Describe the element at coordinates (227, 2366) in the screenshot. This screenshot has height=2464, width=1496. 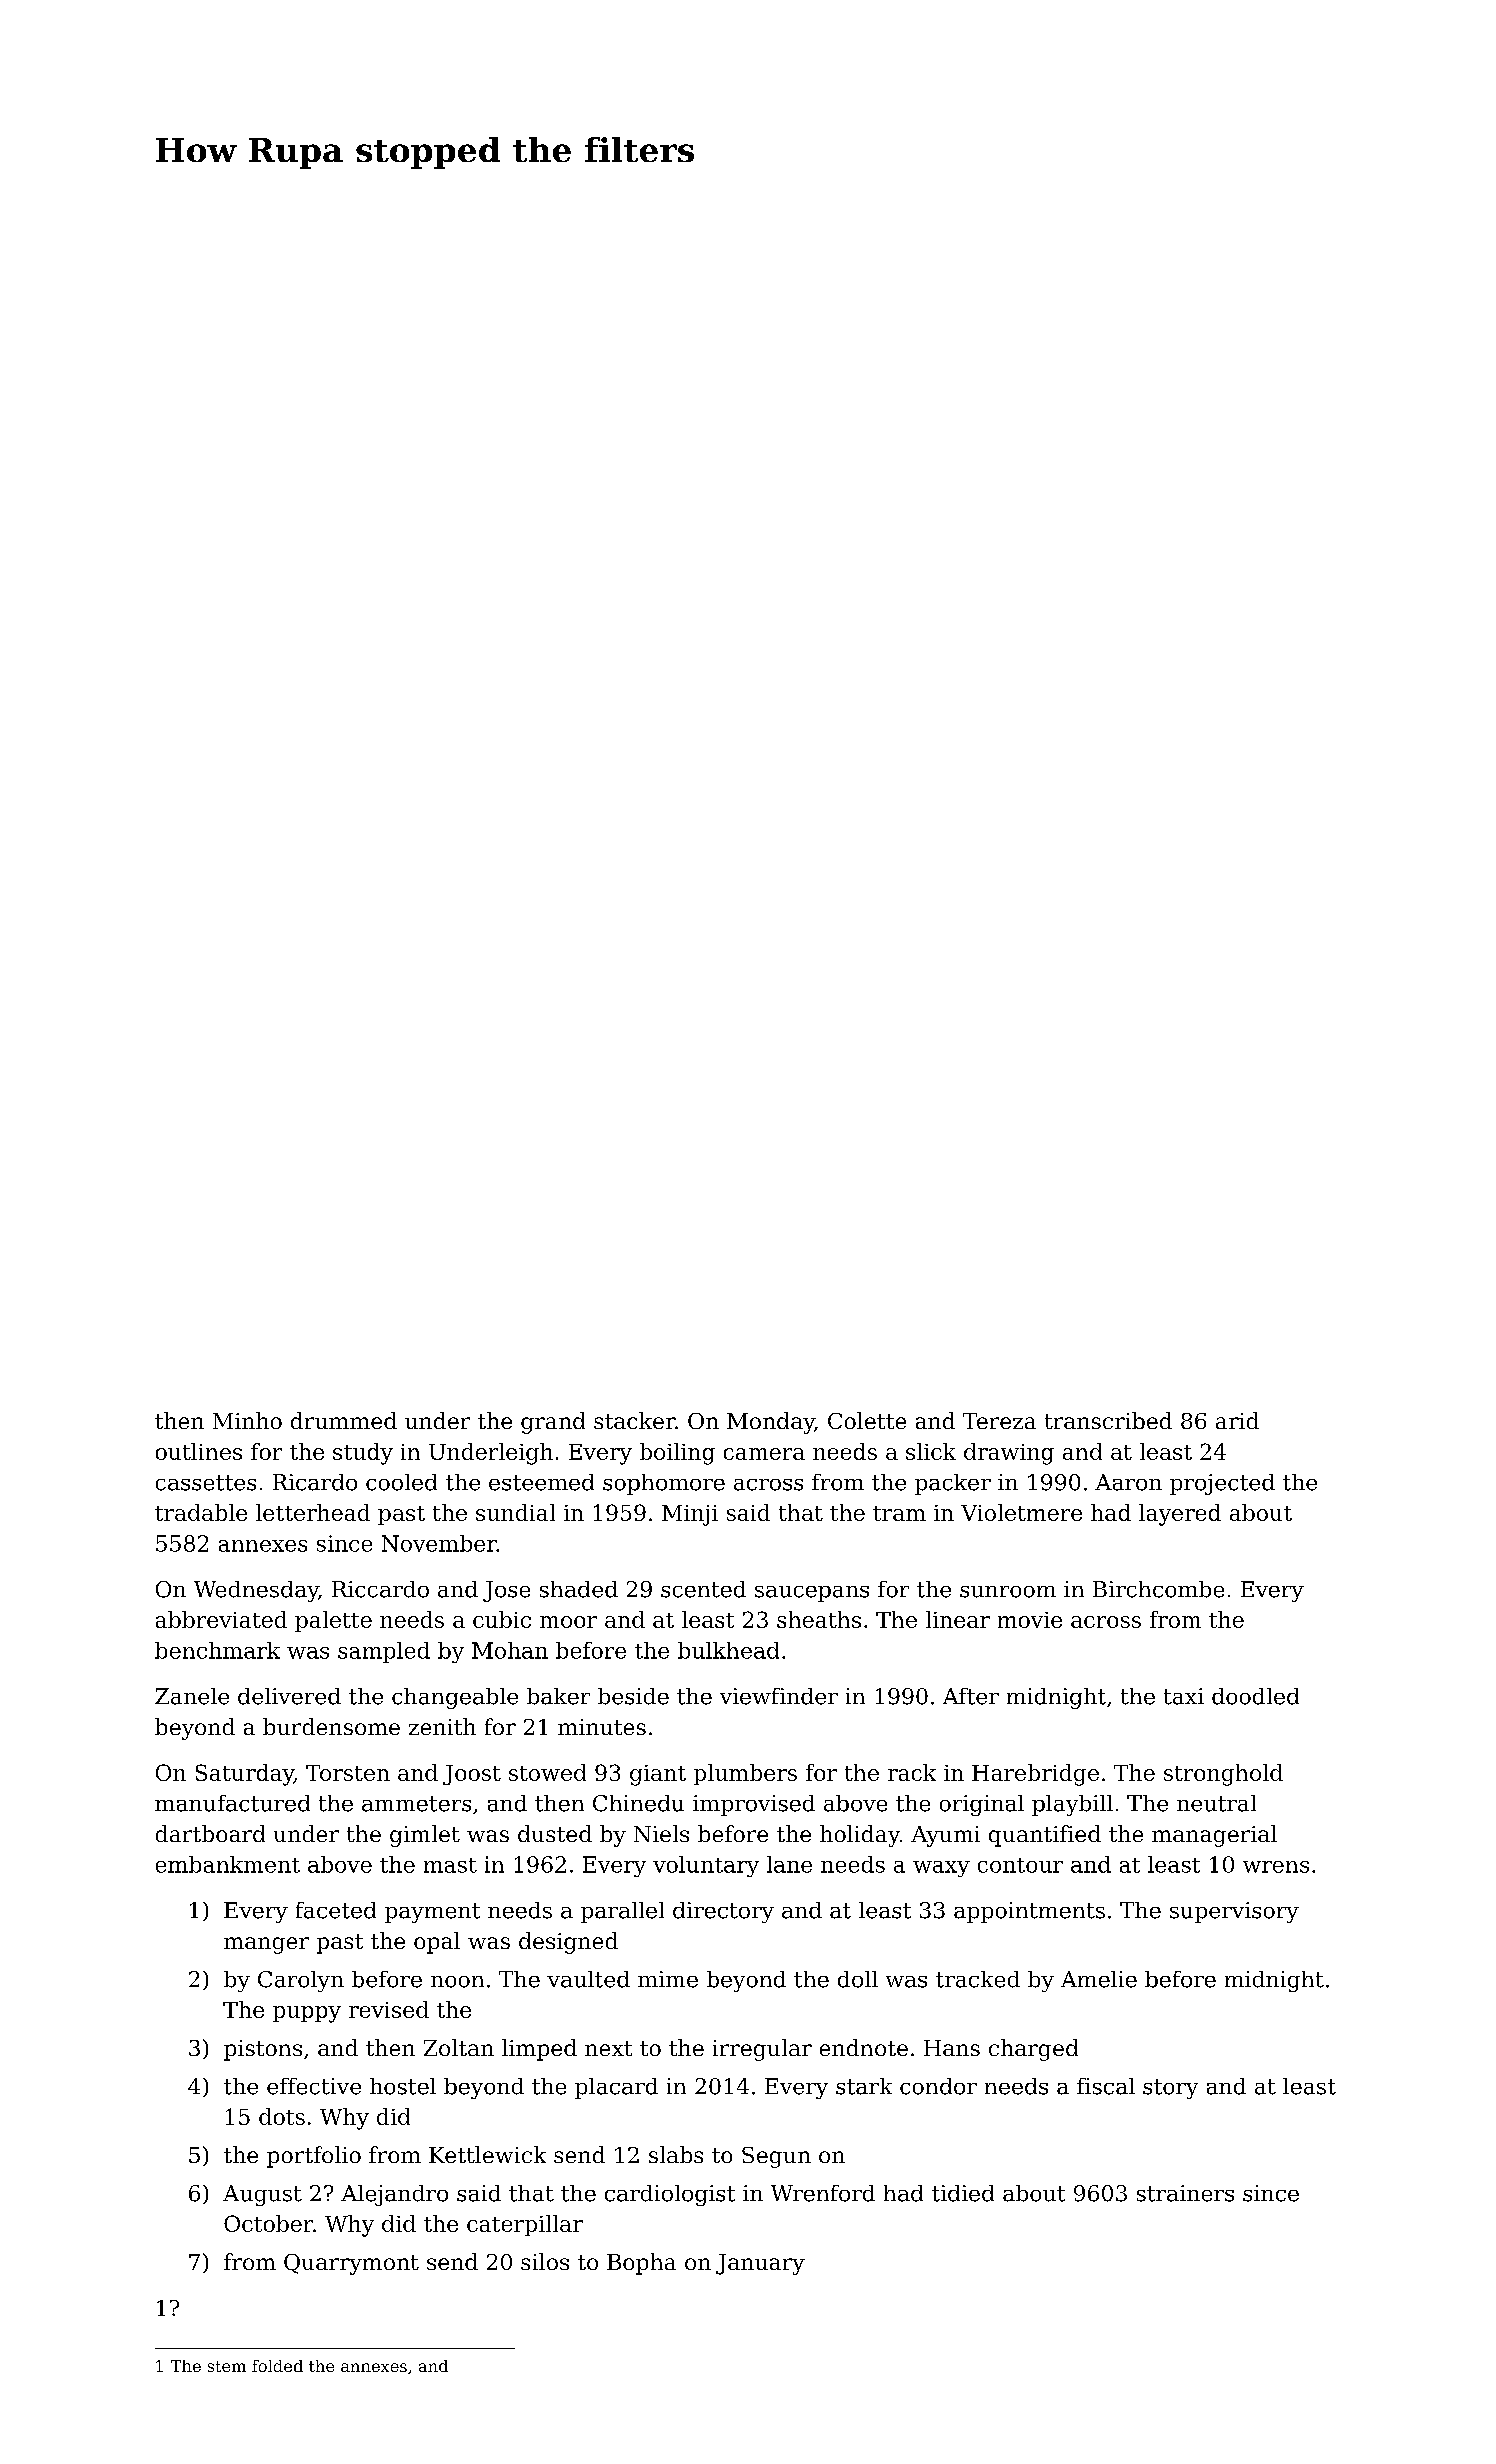
I see `stem` at that location.
